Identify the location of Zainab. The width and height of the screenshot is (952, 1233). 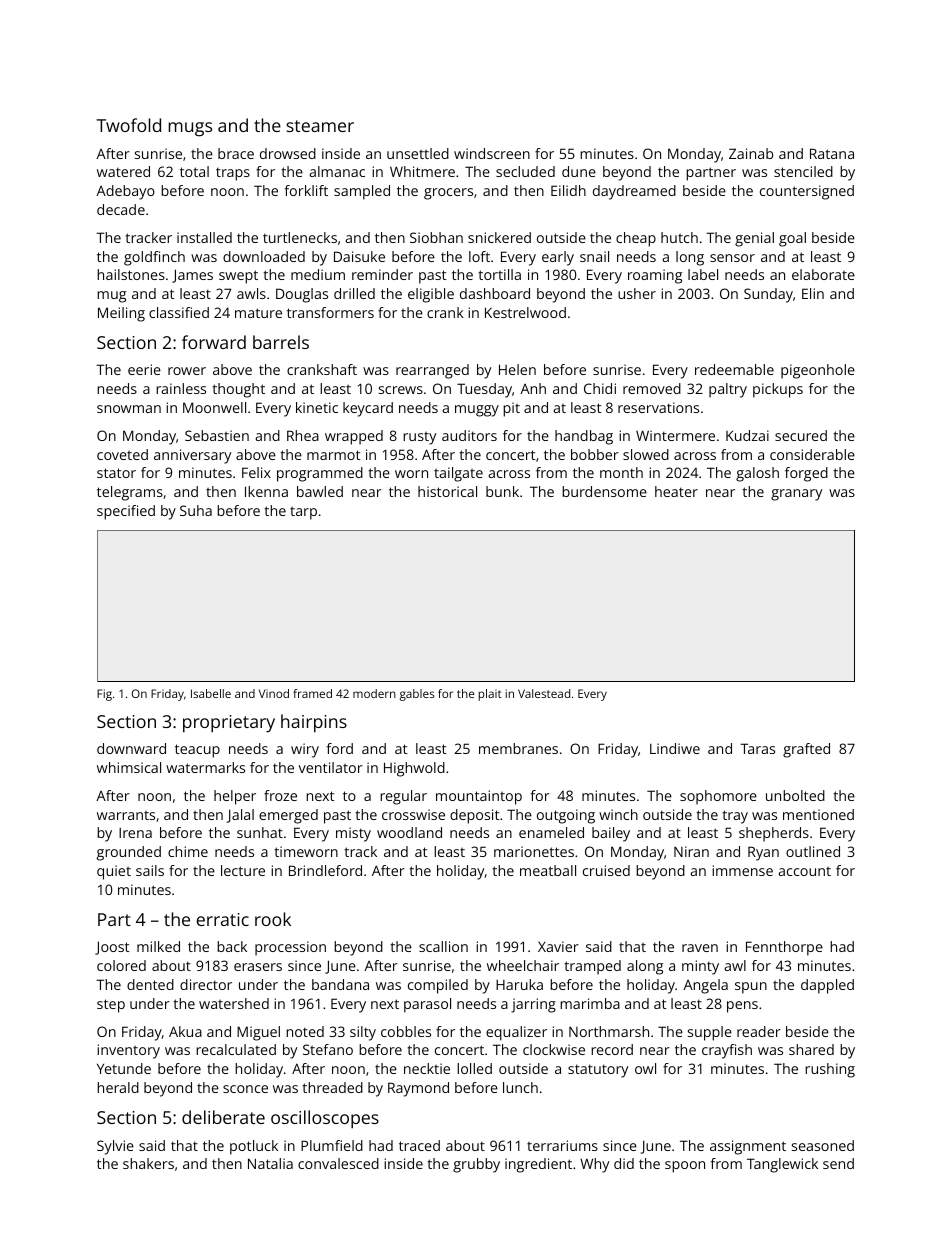
(751, 153).
